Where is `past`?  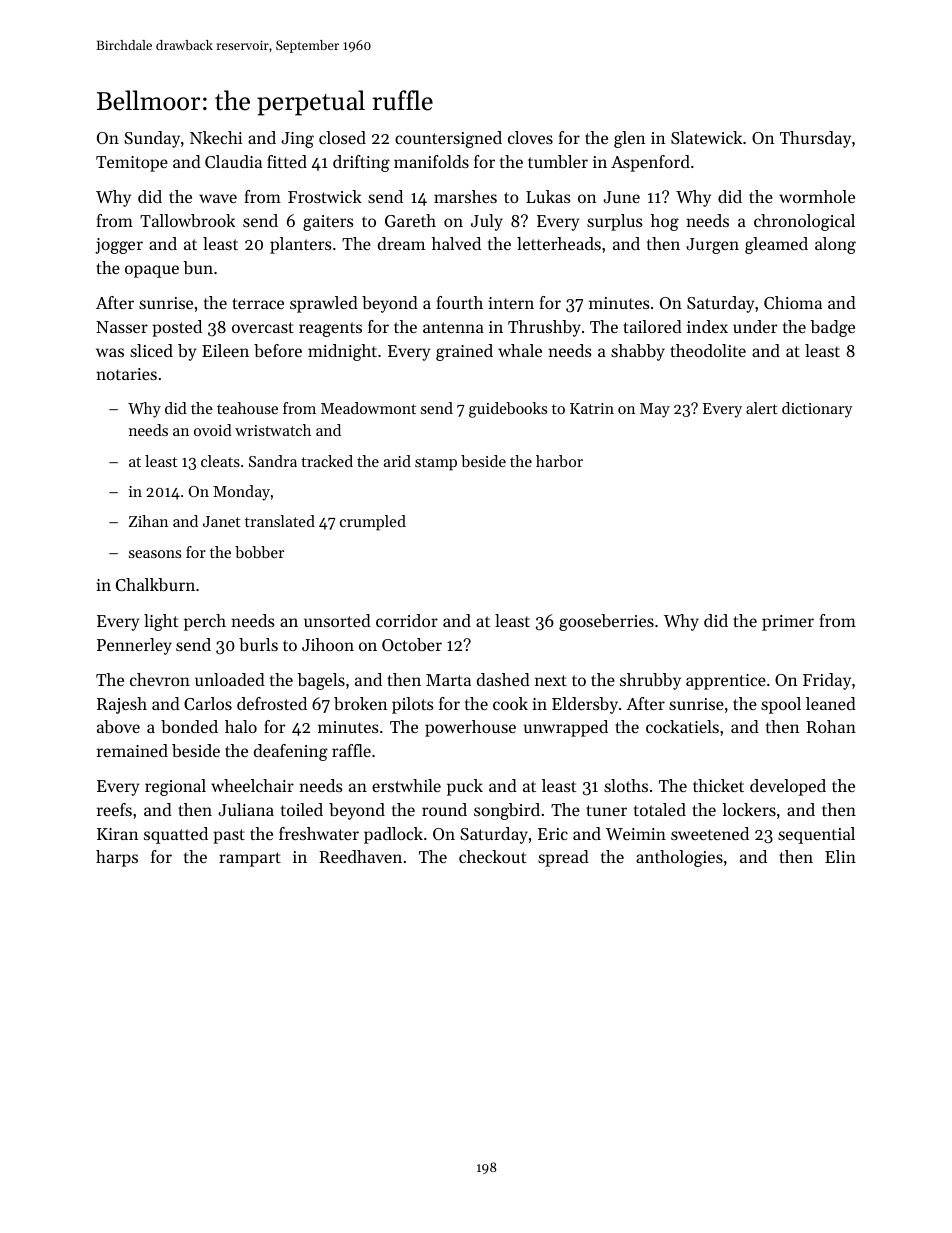
past is located at coordinates (229, 836).
